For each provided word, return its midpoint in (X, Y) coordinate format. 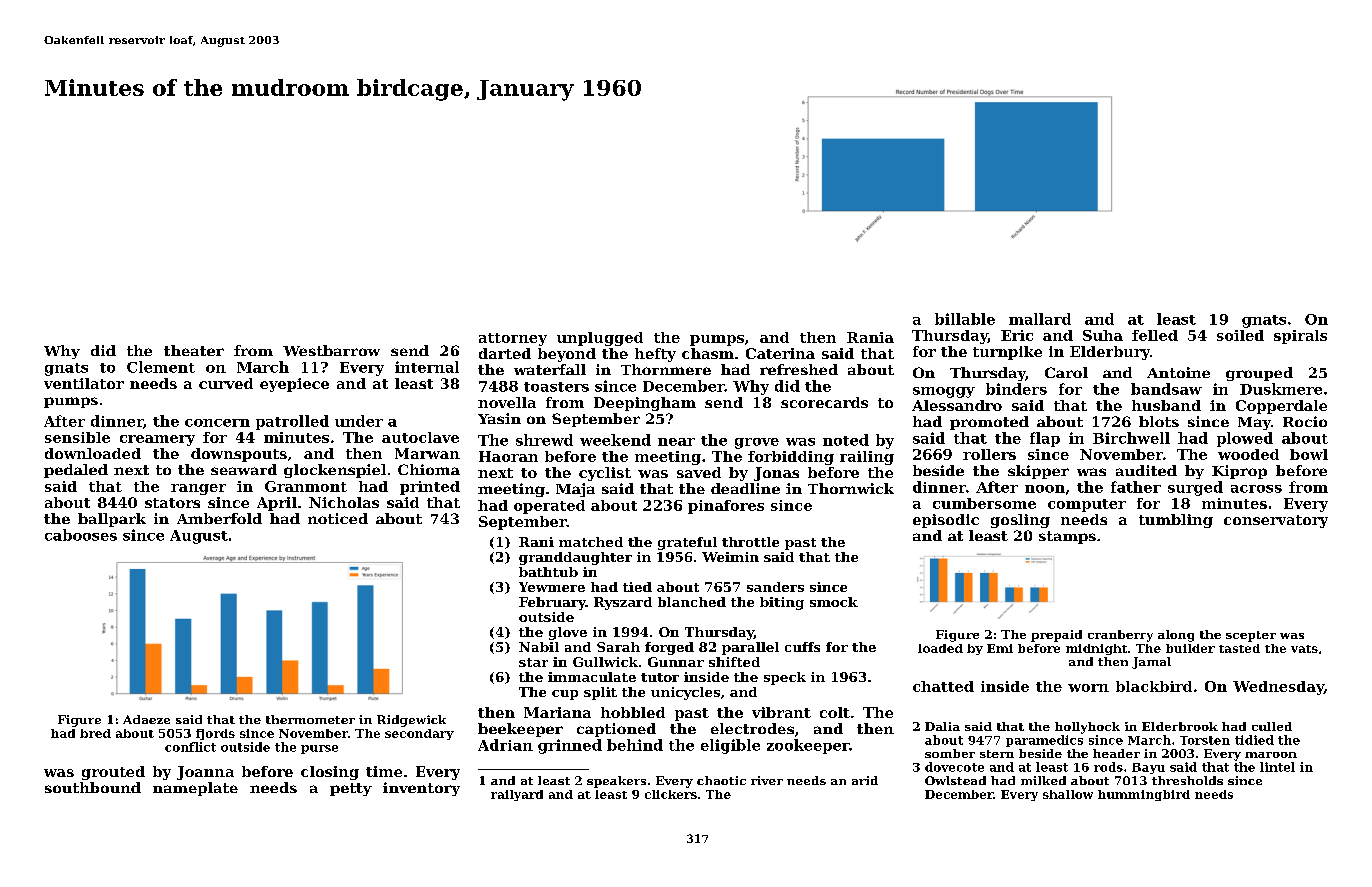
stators (172, 503)
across (1256, 489)
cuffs (802, 647)
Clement (161, 367)
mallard (1040, 319)
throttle (750, 542)
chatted (943, 686)
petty (351, 789)
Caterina (780, 353)
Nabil (539, 647)
